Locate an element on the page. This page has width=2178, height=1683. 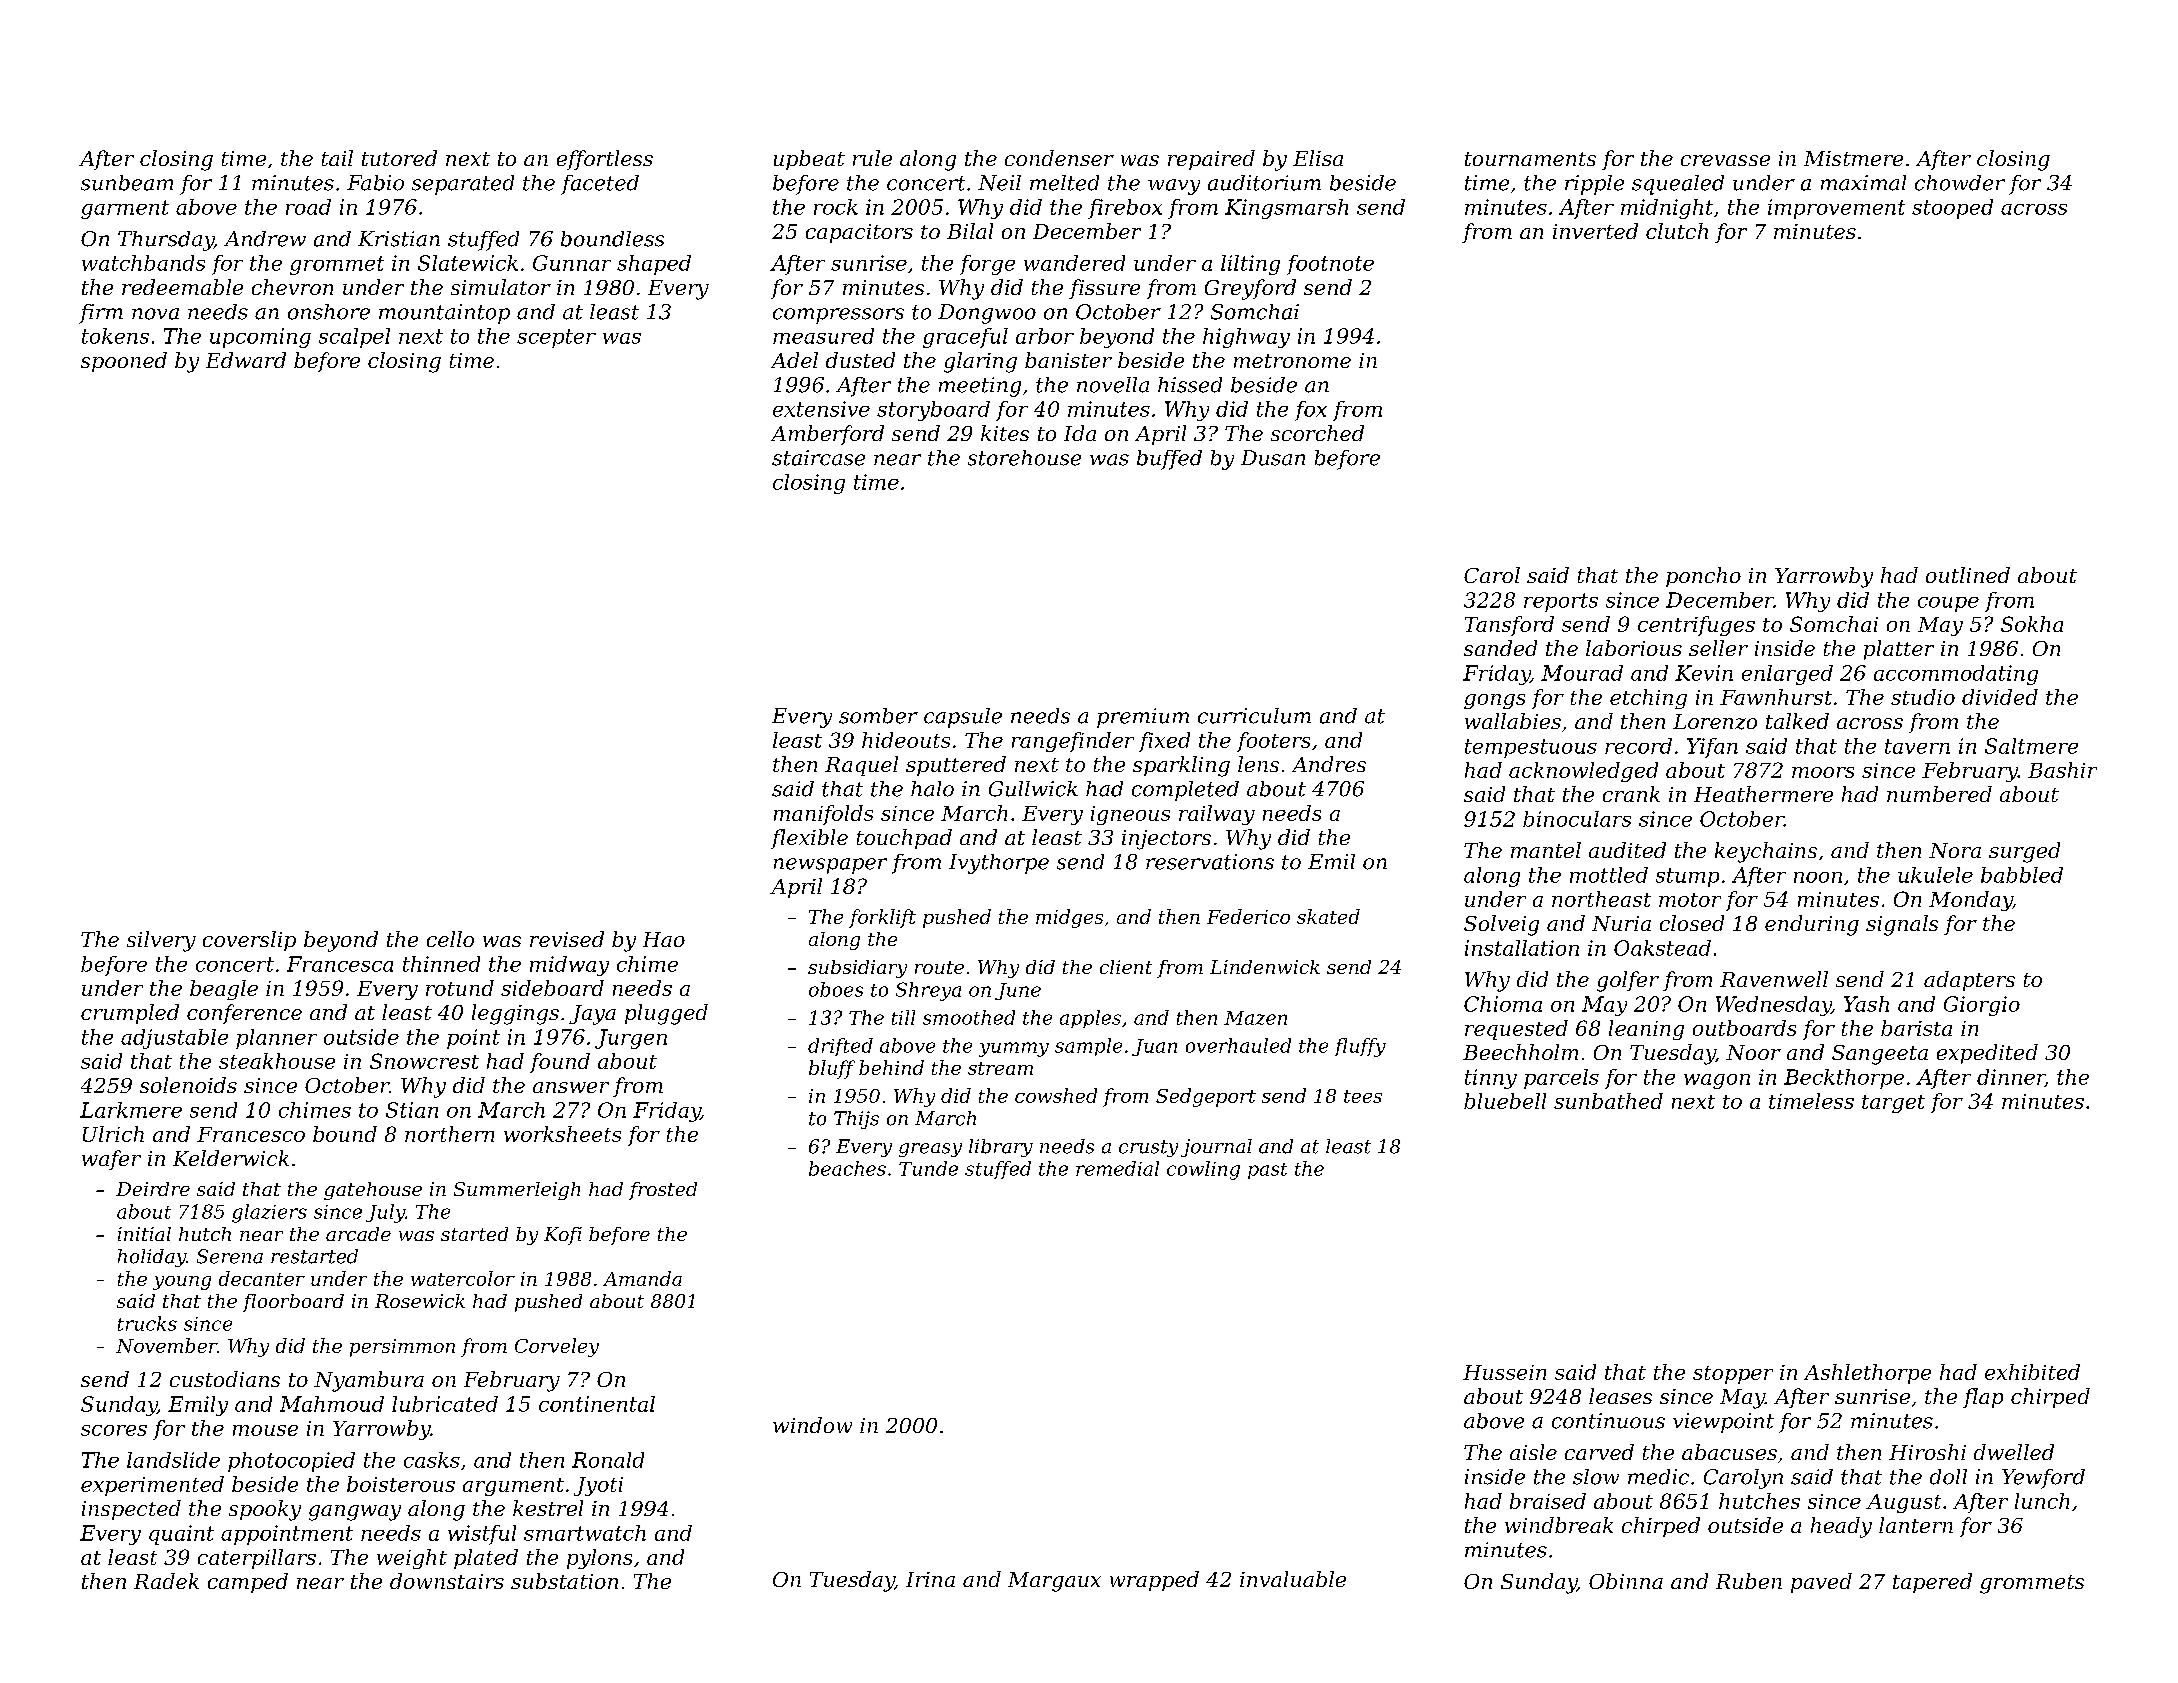
surged is located at coordinates (2024, 852).
